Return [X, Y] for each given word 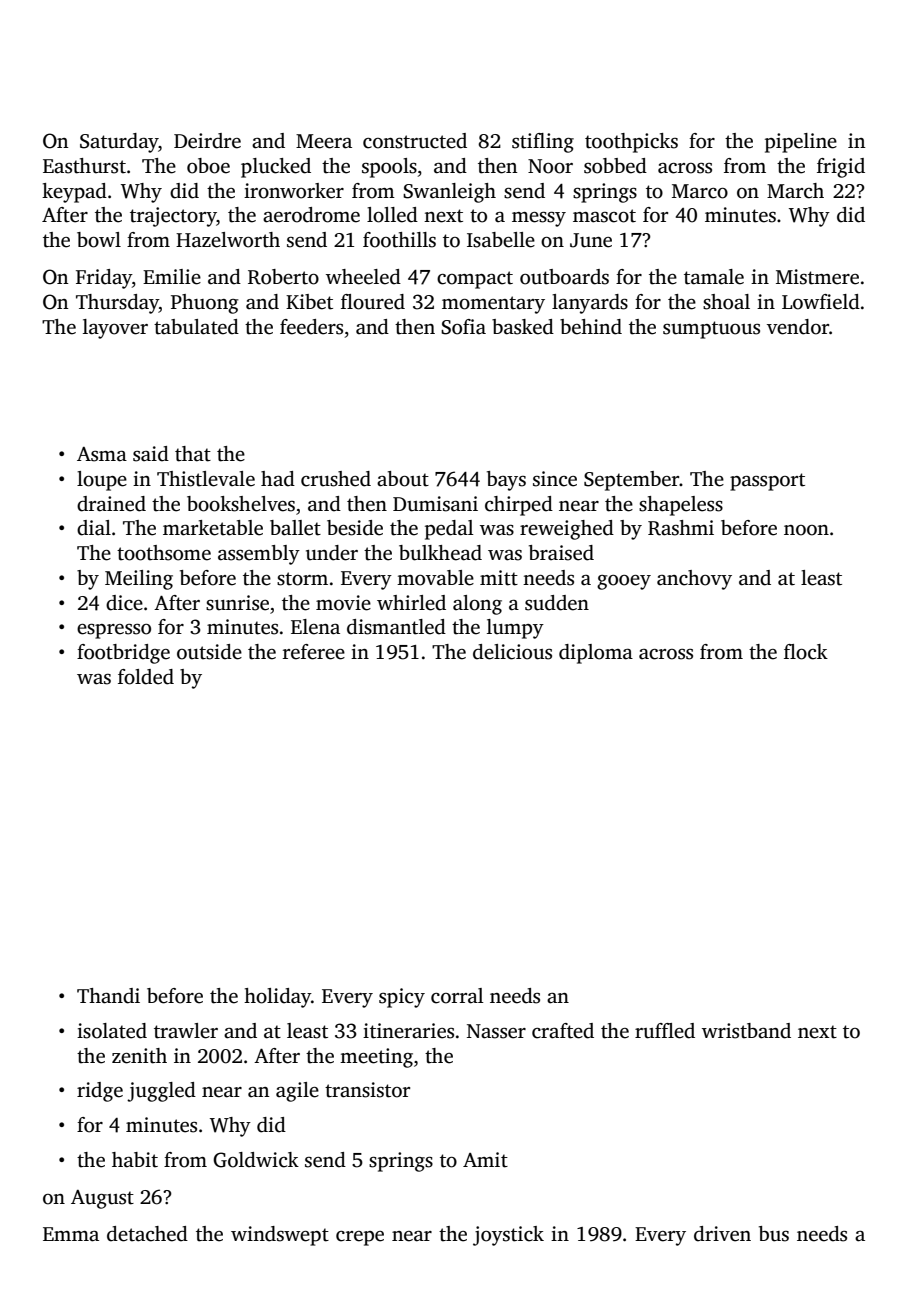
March [795, 191]
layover [115, 329]
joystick [508, 1236]
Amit [485, 1160]
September [631, 481]
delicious [512, 652]
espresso [114, 631]
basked [523, 327]
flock [806, 652]
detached [147, 1234]
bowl [99, 240]
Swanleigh [449, 193]
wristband [746, 1031]
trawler [186, 1031]
